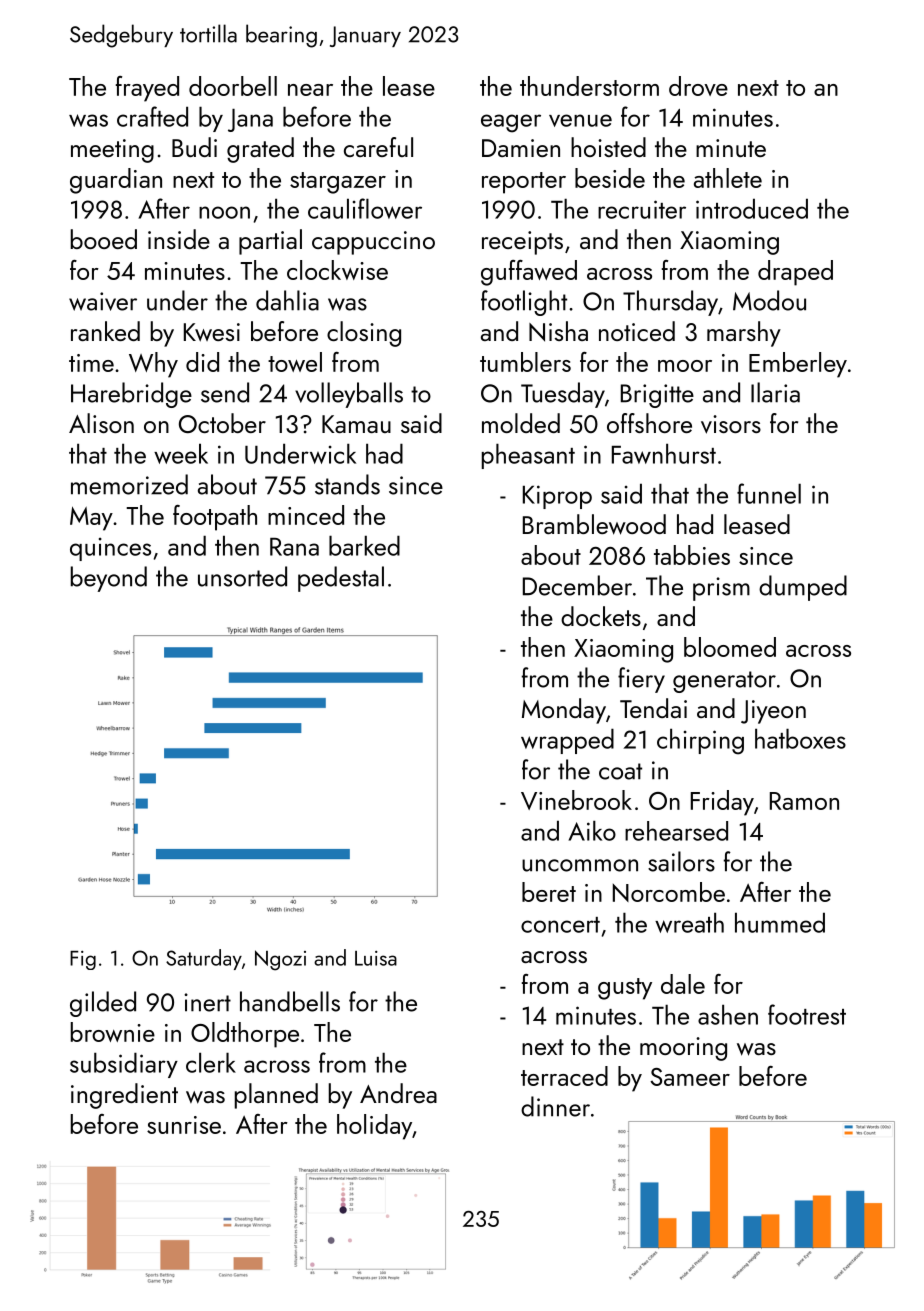 This document has height=1311, width=924. What do you see at coordinates (398, 1093) in the document?
I see `Andrea` at bounding box center [398, 1093].
